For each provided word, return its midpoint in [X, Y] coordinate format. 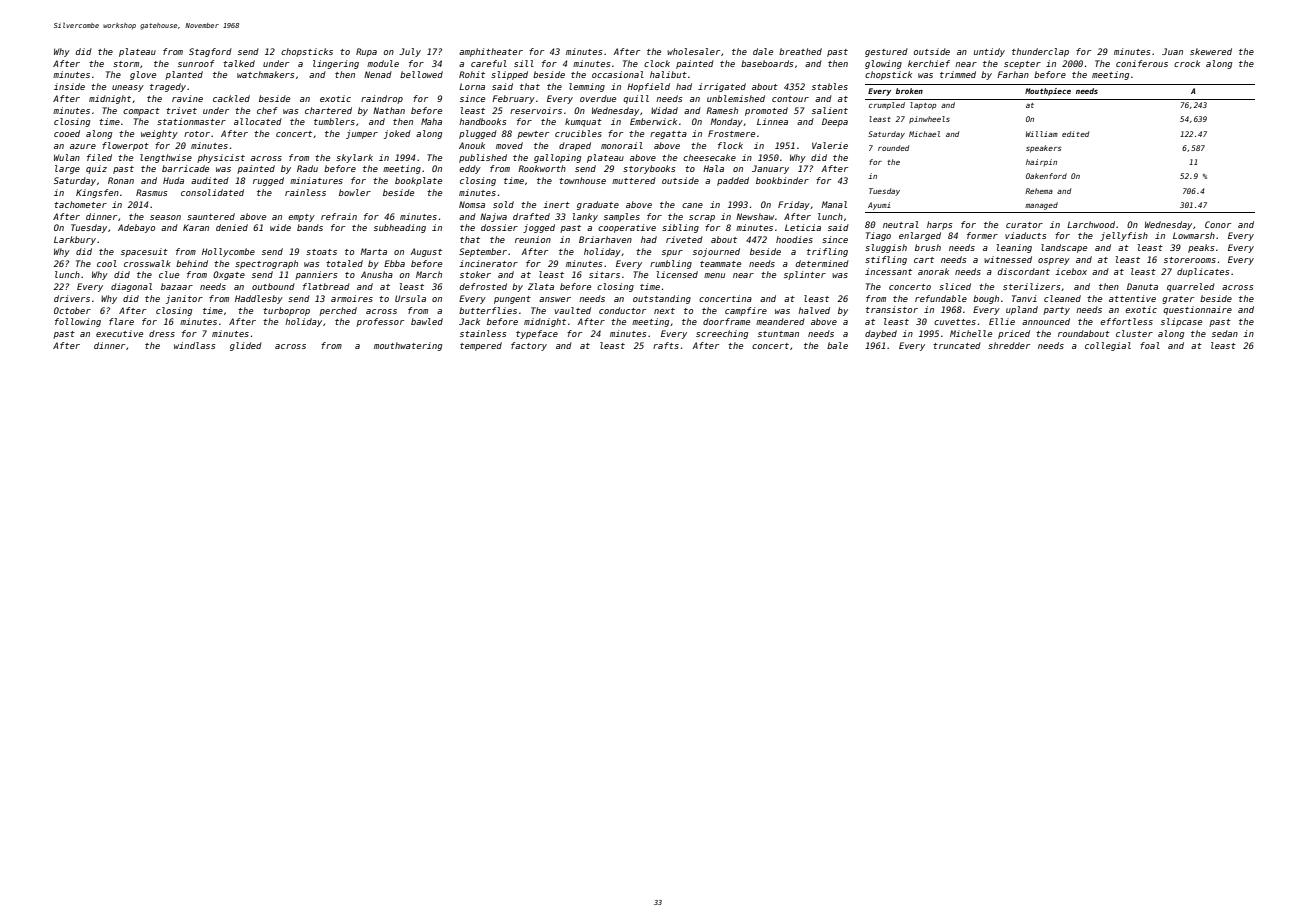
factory [529, 346]
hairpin [1041, 162]
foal [1150, 345]
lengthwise [166, 158]
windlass [194, 345]
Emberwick [653, 121]
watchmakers [265, 74]
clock [657, 63]
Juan [1172, 51]
